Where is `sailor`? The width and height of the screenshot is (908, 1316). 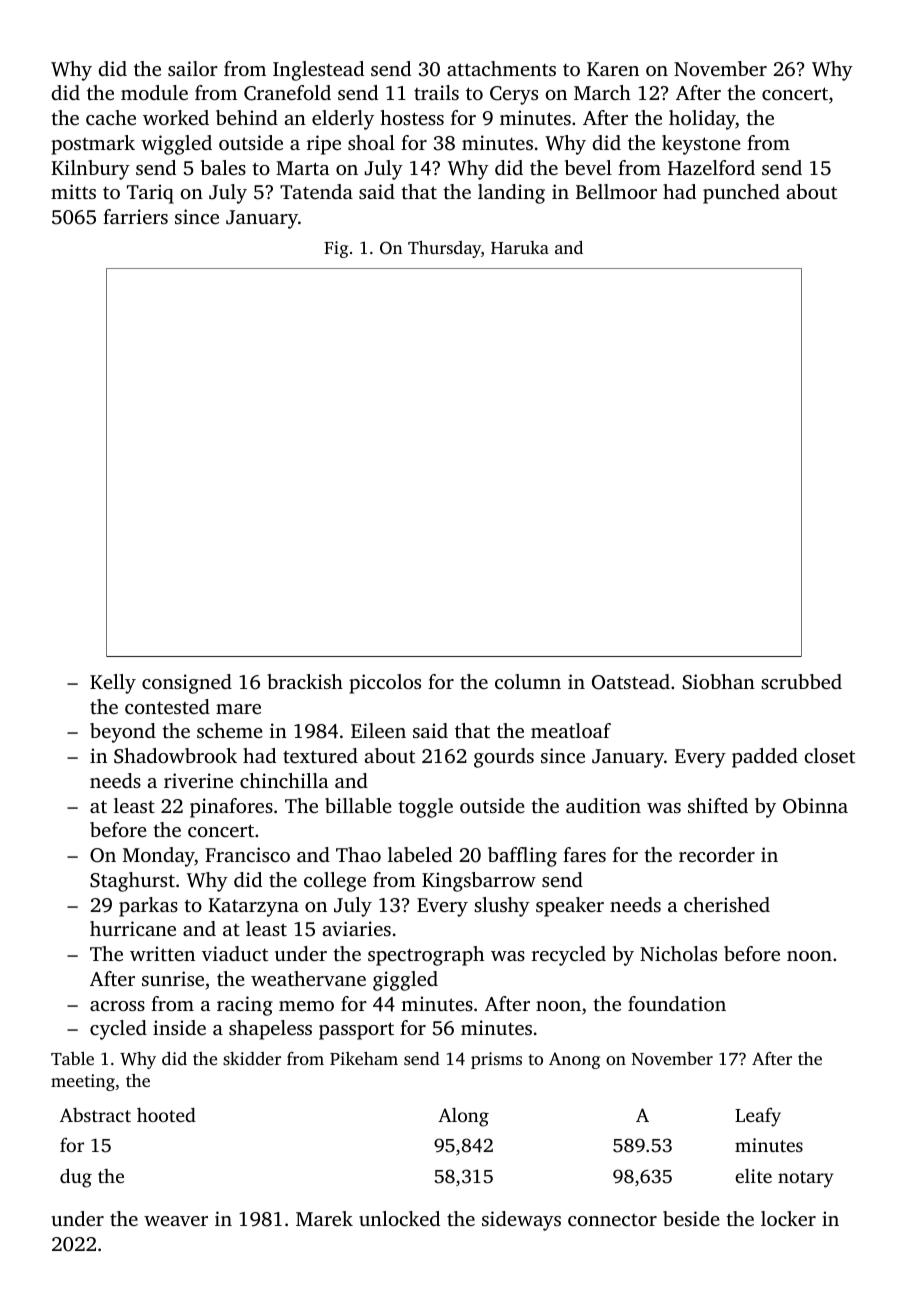 sailor is located at coordinates (193, 68).
